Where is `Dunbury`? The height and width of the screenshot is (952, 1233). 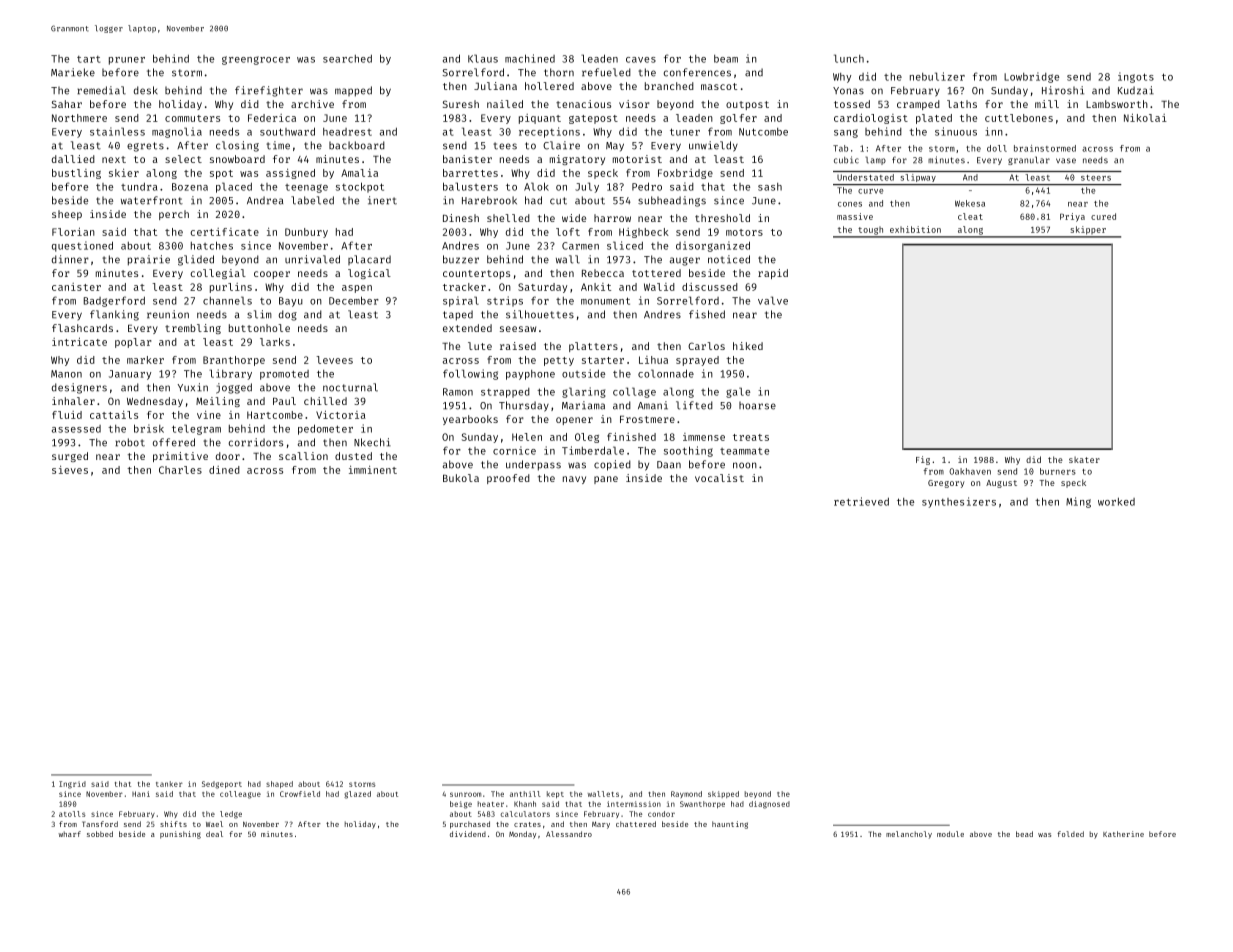 Dunbury is located at coordinates (306, 233).
